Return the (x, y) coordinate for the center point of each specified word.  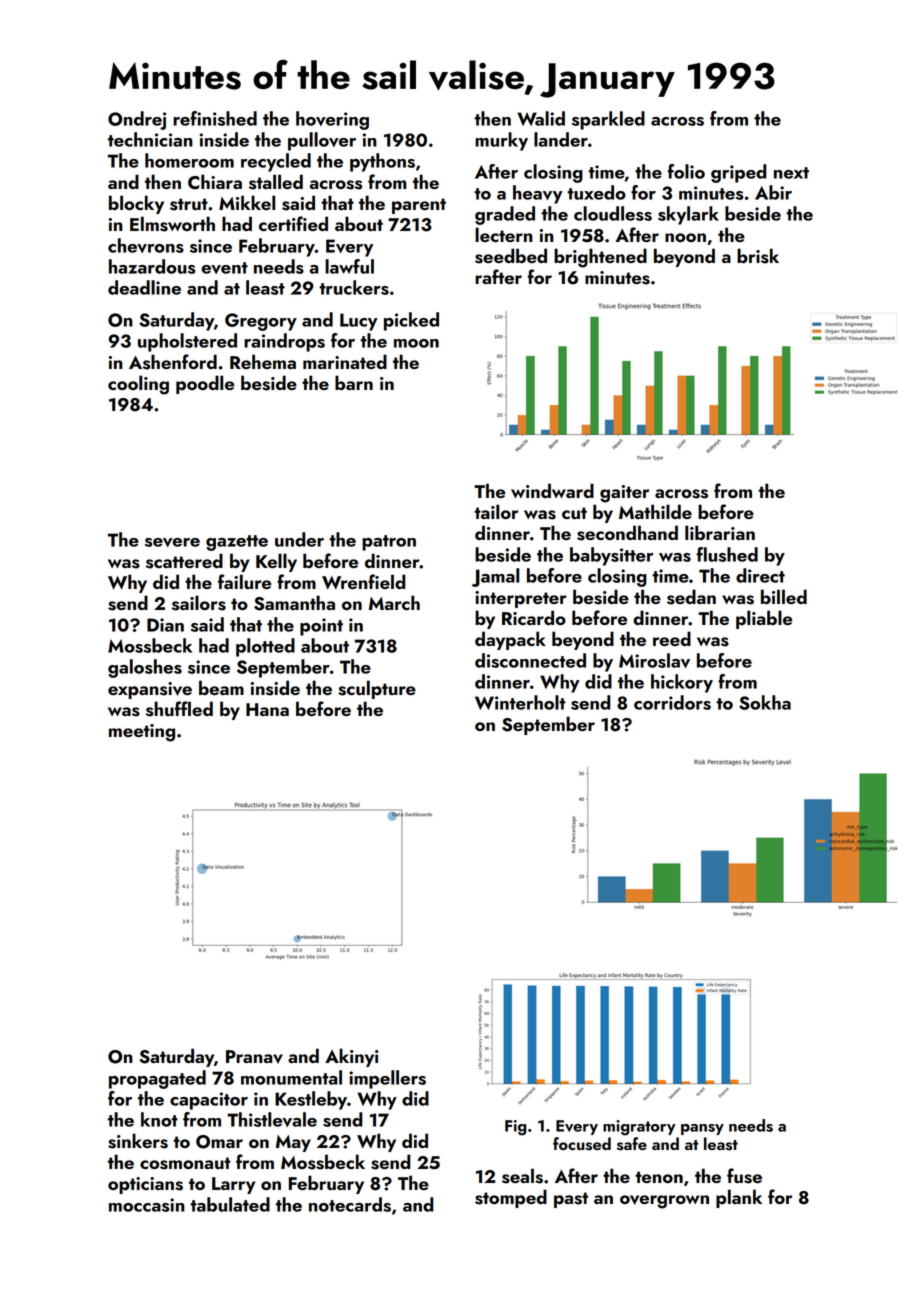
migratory (639, 1128)
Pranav (254, 1057)
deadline (144, 287)
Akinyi (352, 1057)
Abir (773, 192)
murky (501, 141)
